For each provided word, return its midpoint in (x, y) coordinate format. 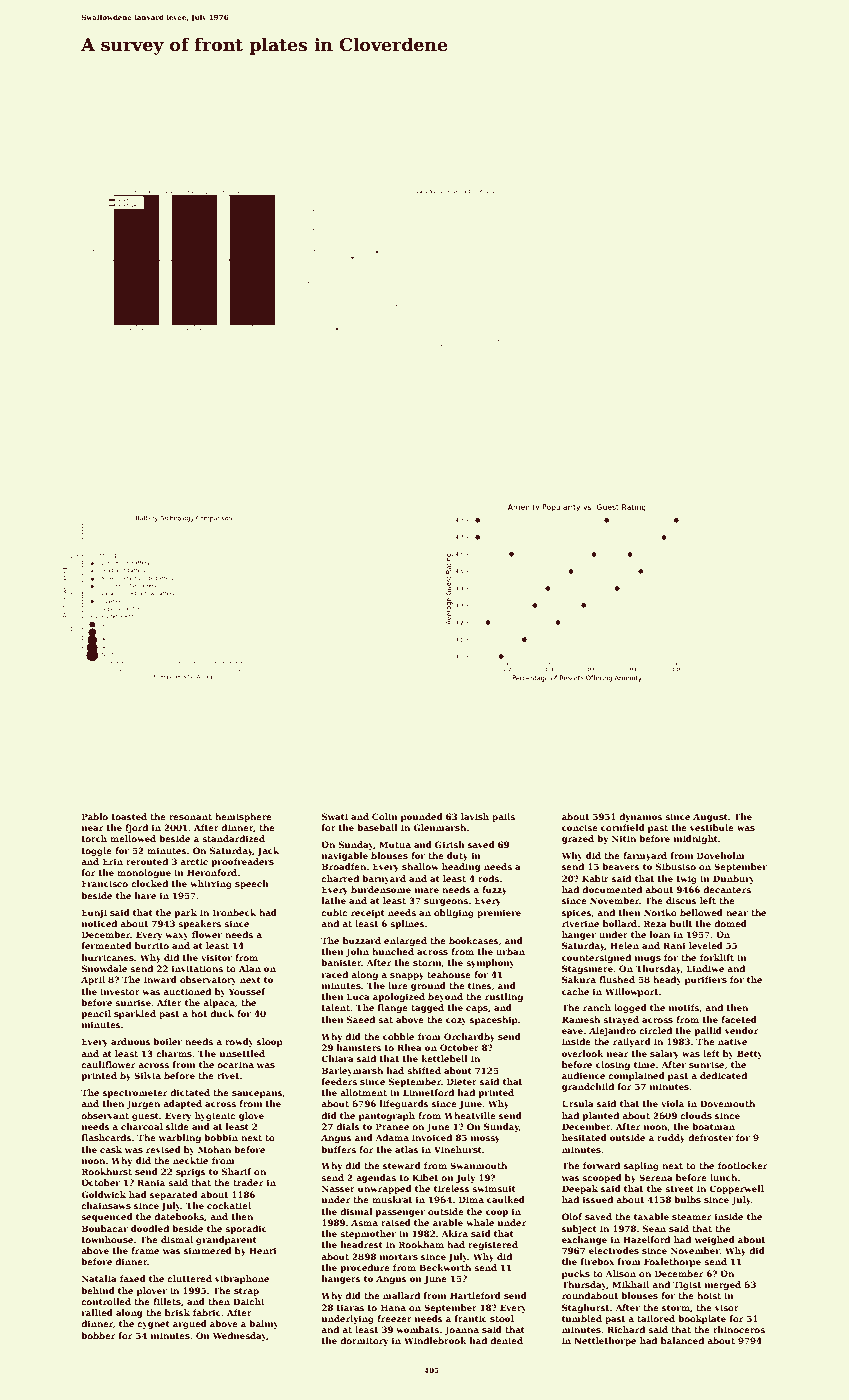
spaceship (494, 1020)
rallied (97, 1312)
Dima (471, 1199)
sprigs (191, 1172)
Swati (335, 816)
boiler (167, 1041)
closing (613, 1065)
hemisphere (243, 817)
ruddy (671, 1138)
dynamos (640, 817)
